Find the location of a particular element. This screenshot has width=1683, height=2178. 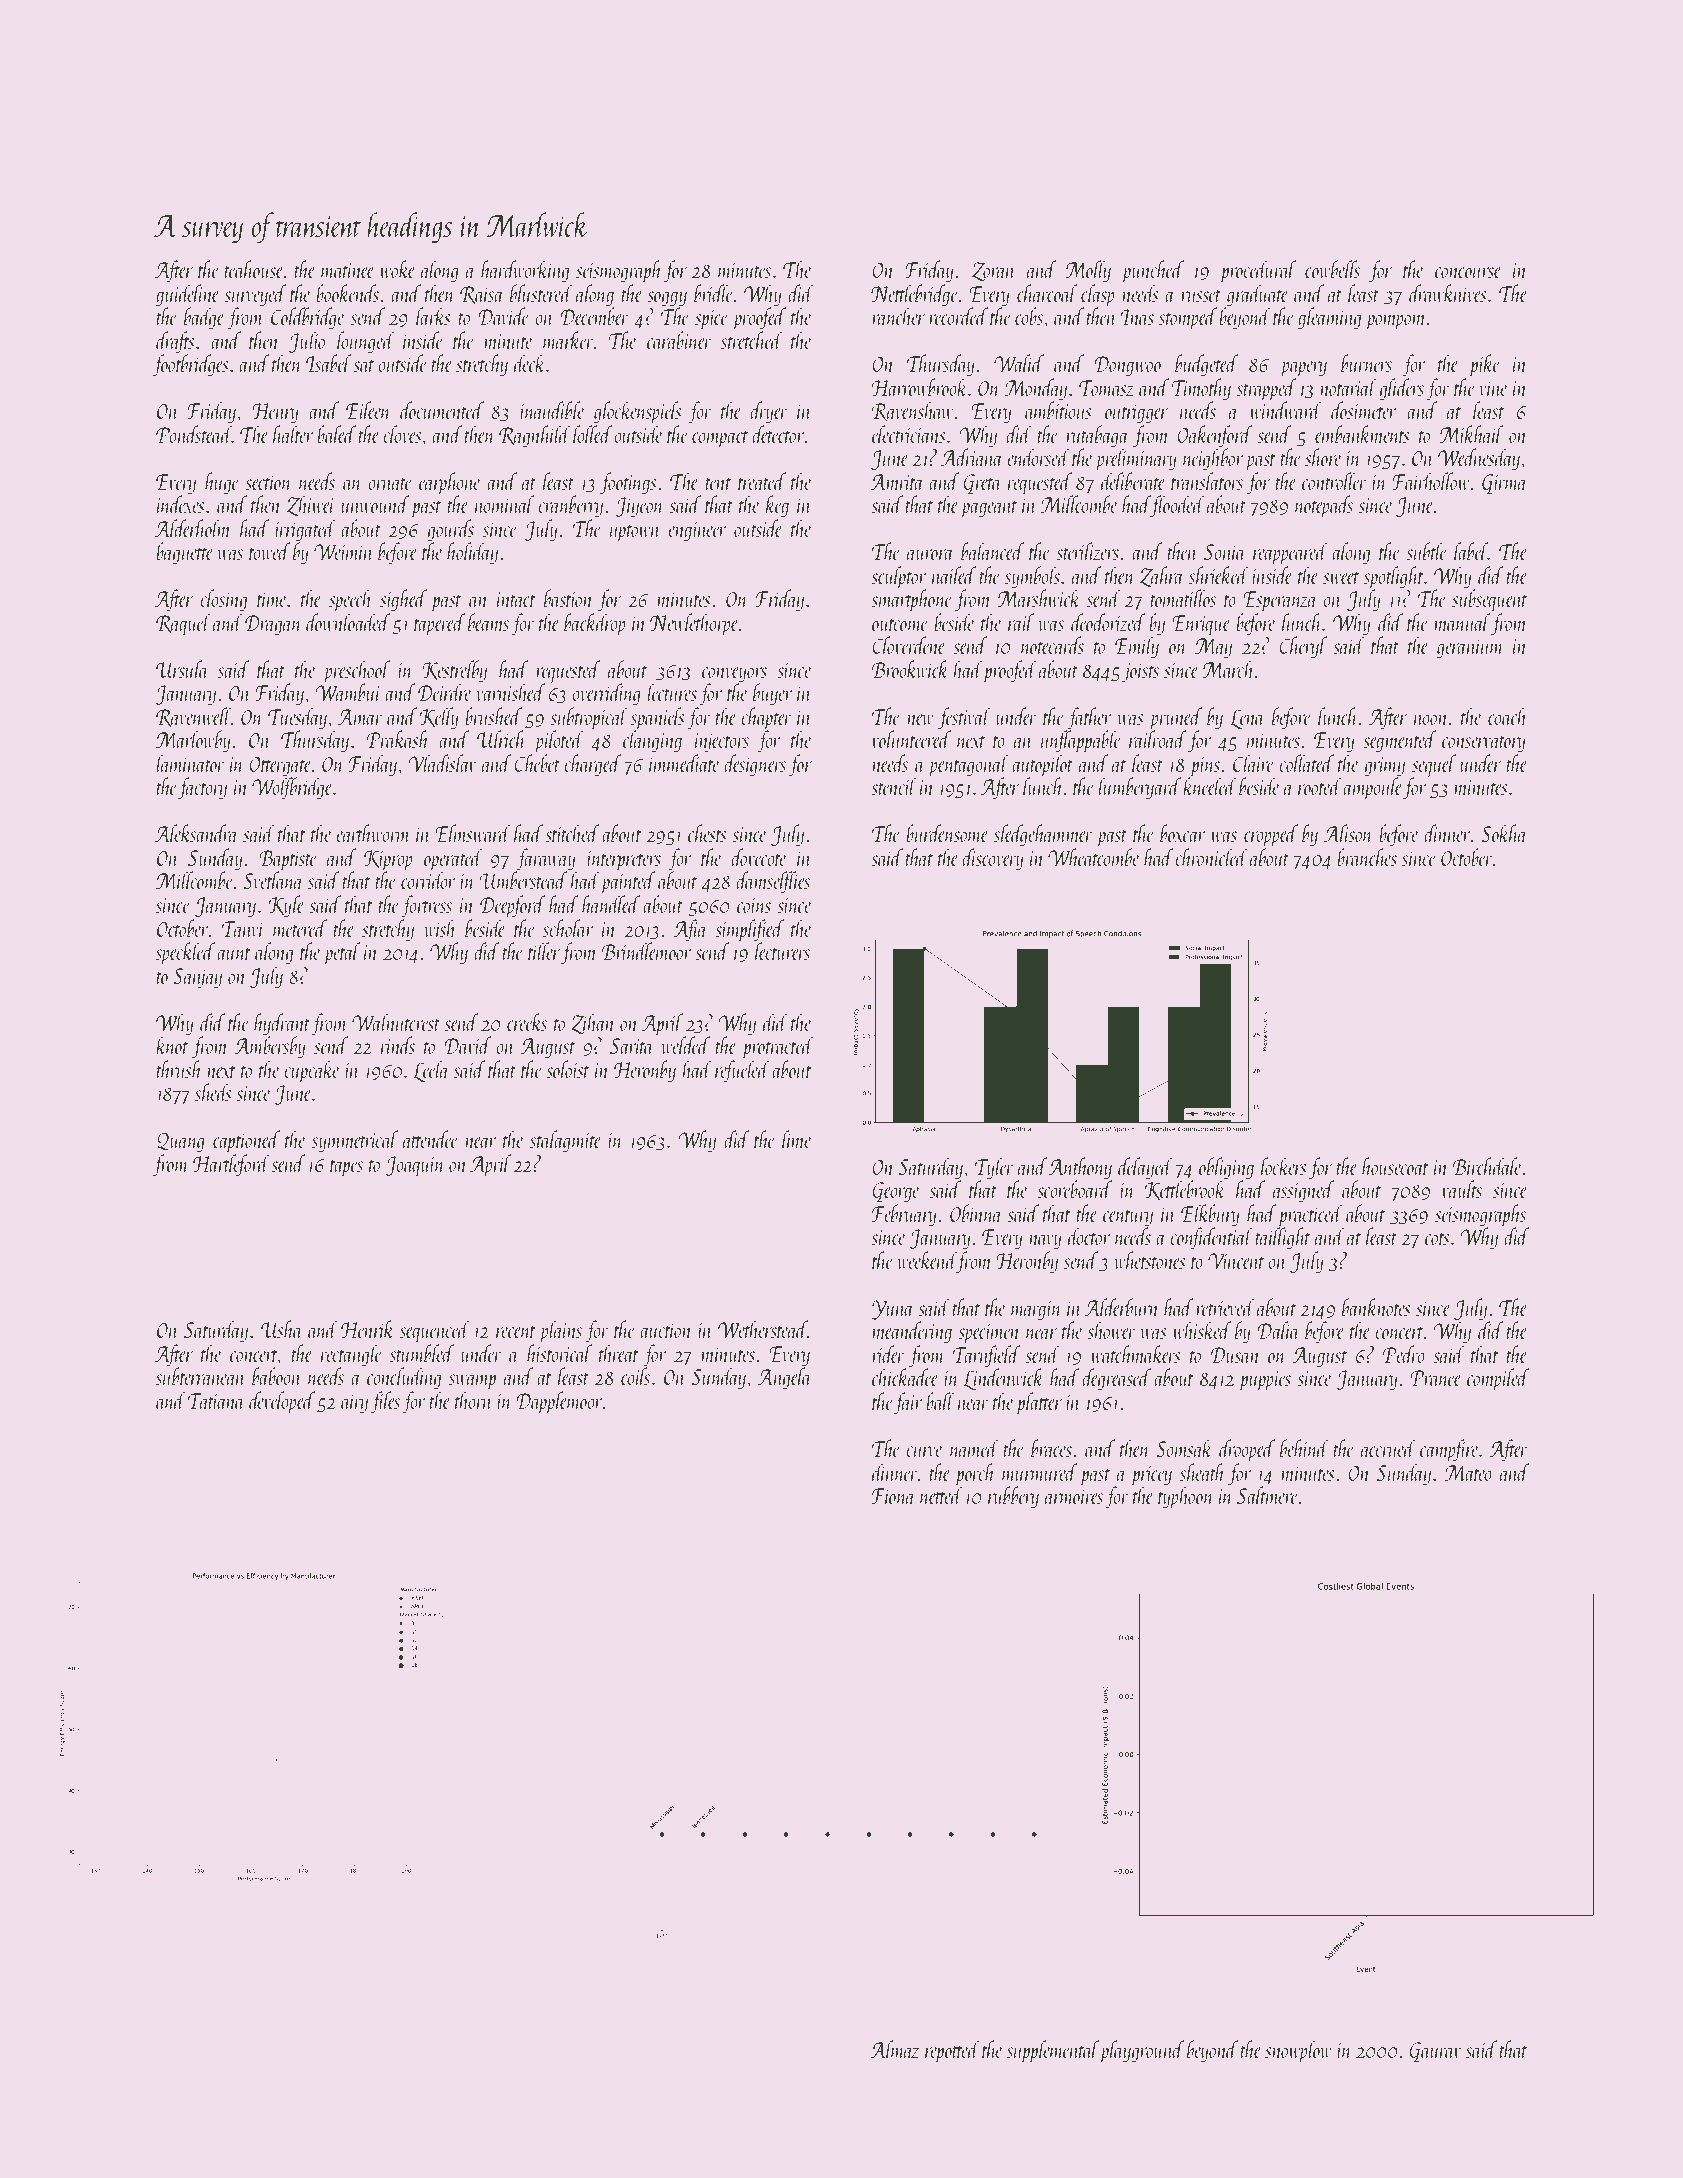

Walnutcrest is located at coordinates (396, 1022).
